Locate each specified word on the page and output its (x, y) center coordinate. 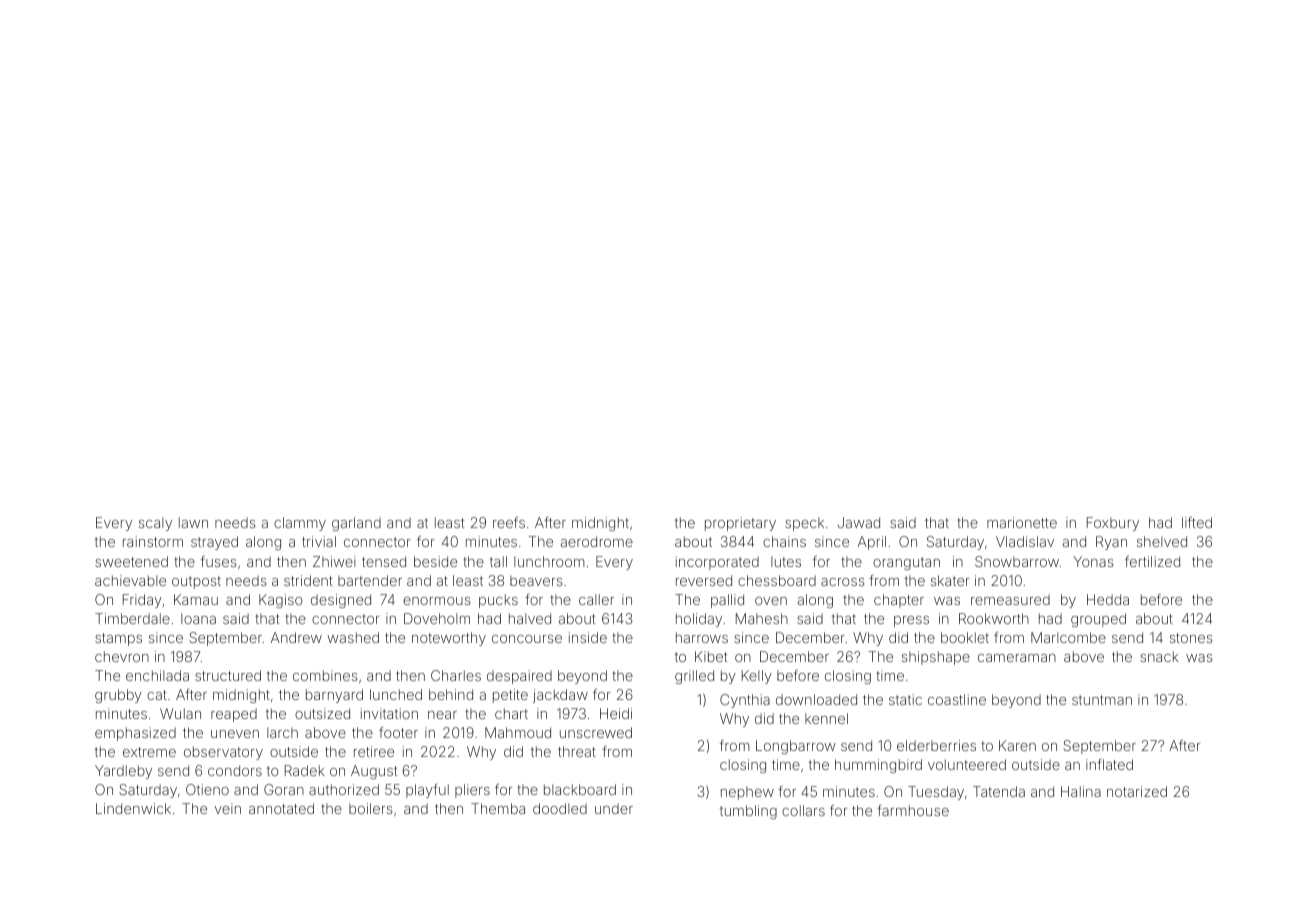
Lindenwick (133, 808)
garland (356, 524)
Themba (498, 808)
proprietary (740, 524)
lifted (1197, 522)
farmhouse (913, 810)
